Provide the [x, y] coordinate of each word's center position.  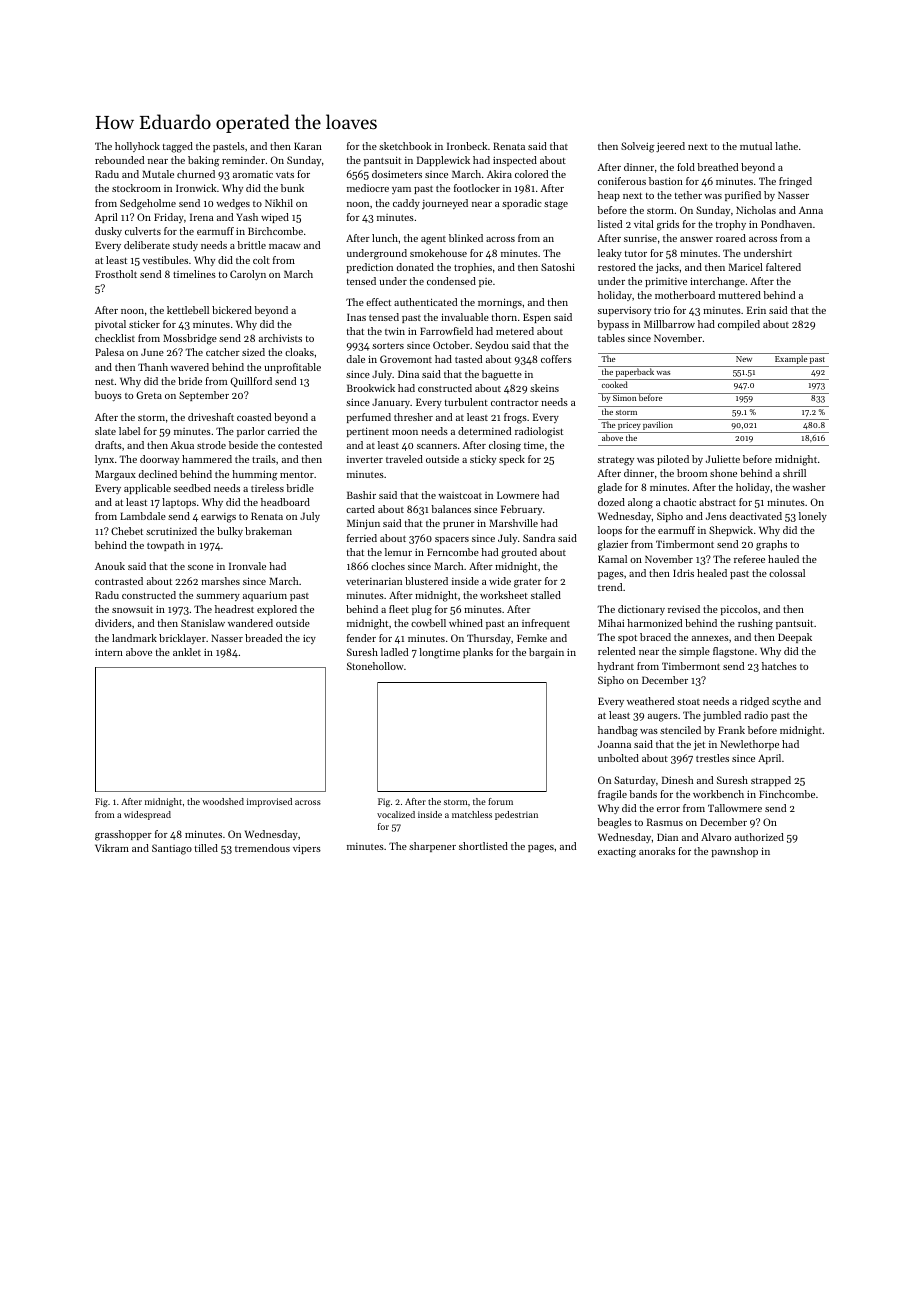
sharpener [432, 847]
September [204, 396]
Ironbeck [467, 146]
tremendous [262, 848]
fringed [795, 182]
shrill [794, 473]
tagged [178, 147]
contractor [515, 402]
